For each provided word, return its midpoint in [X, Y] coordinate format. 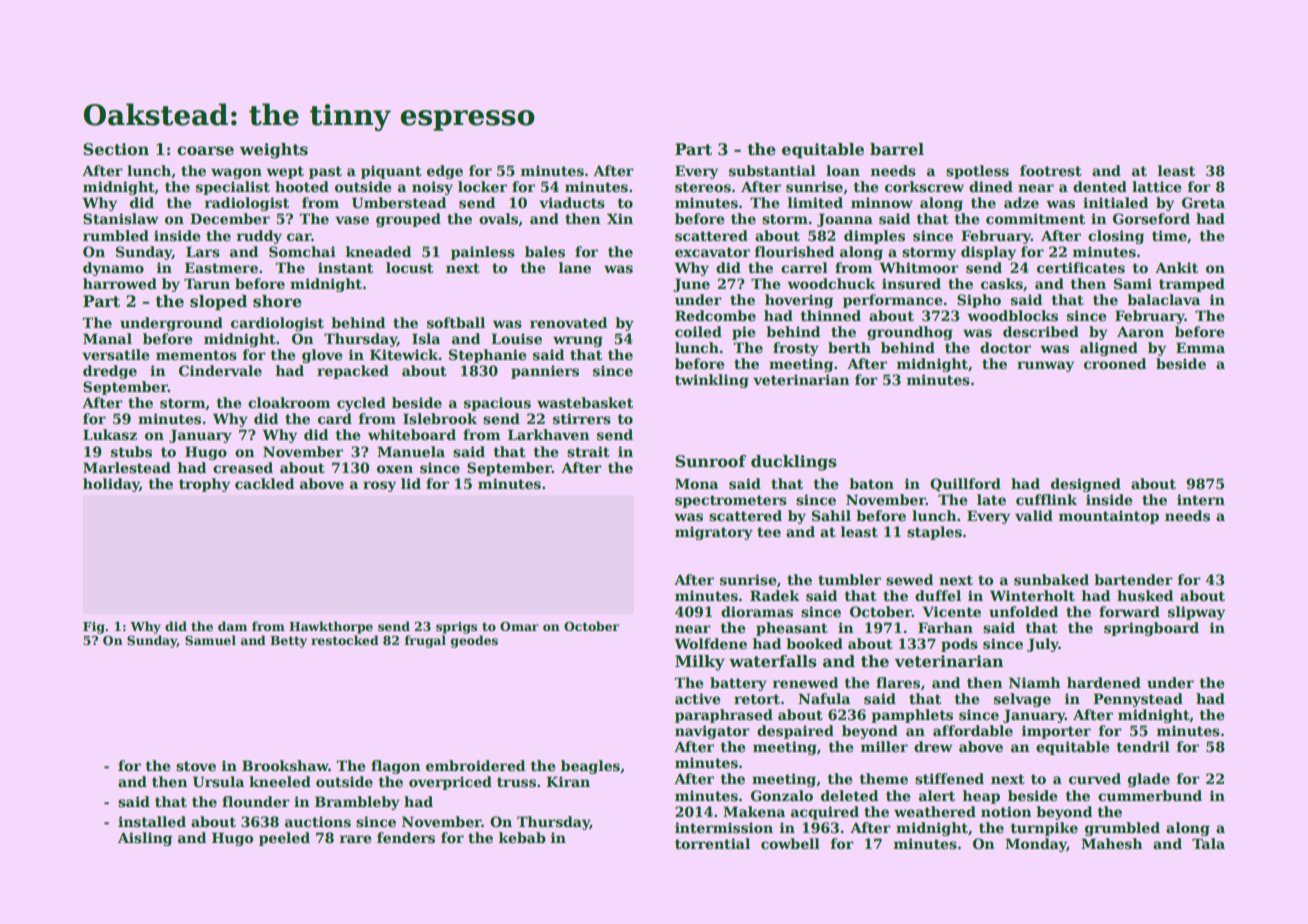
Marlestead [127, 467]
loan [843, 170]
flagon [396, 767]
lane [575, 267]
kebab [522, 837]
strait [588, 451]
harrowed [120, 283]
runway [1045, 366]
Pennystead [1138, 700]
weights [274, 151]
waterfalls [773, 661]
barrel [897, 149]
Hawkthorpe [331, 627]
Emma [1200, 347]
